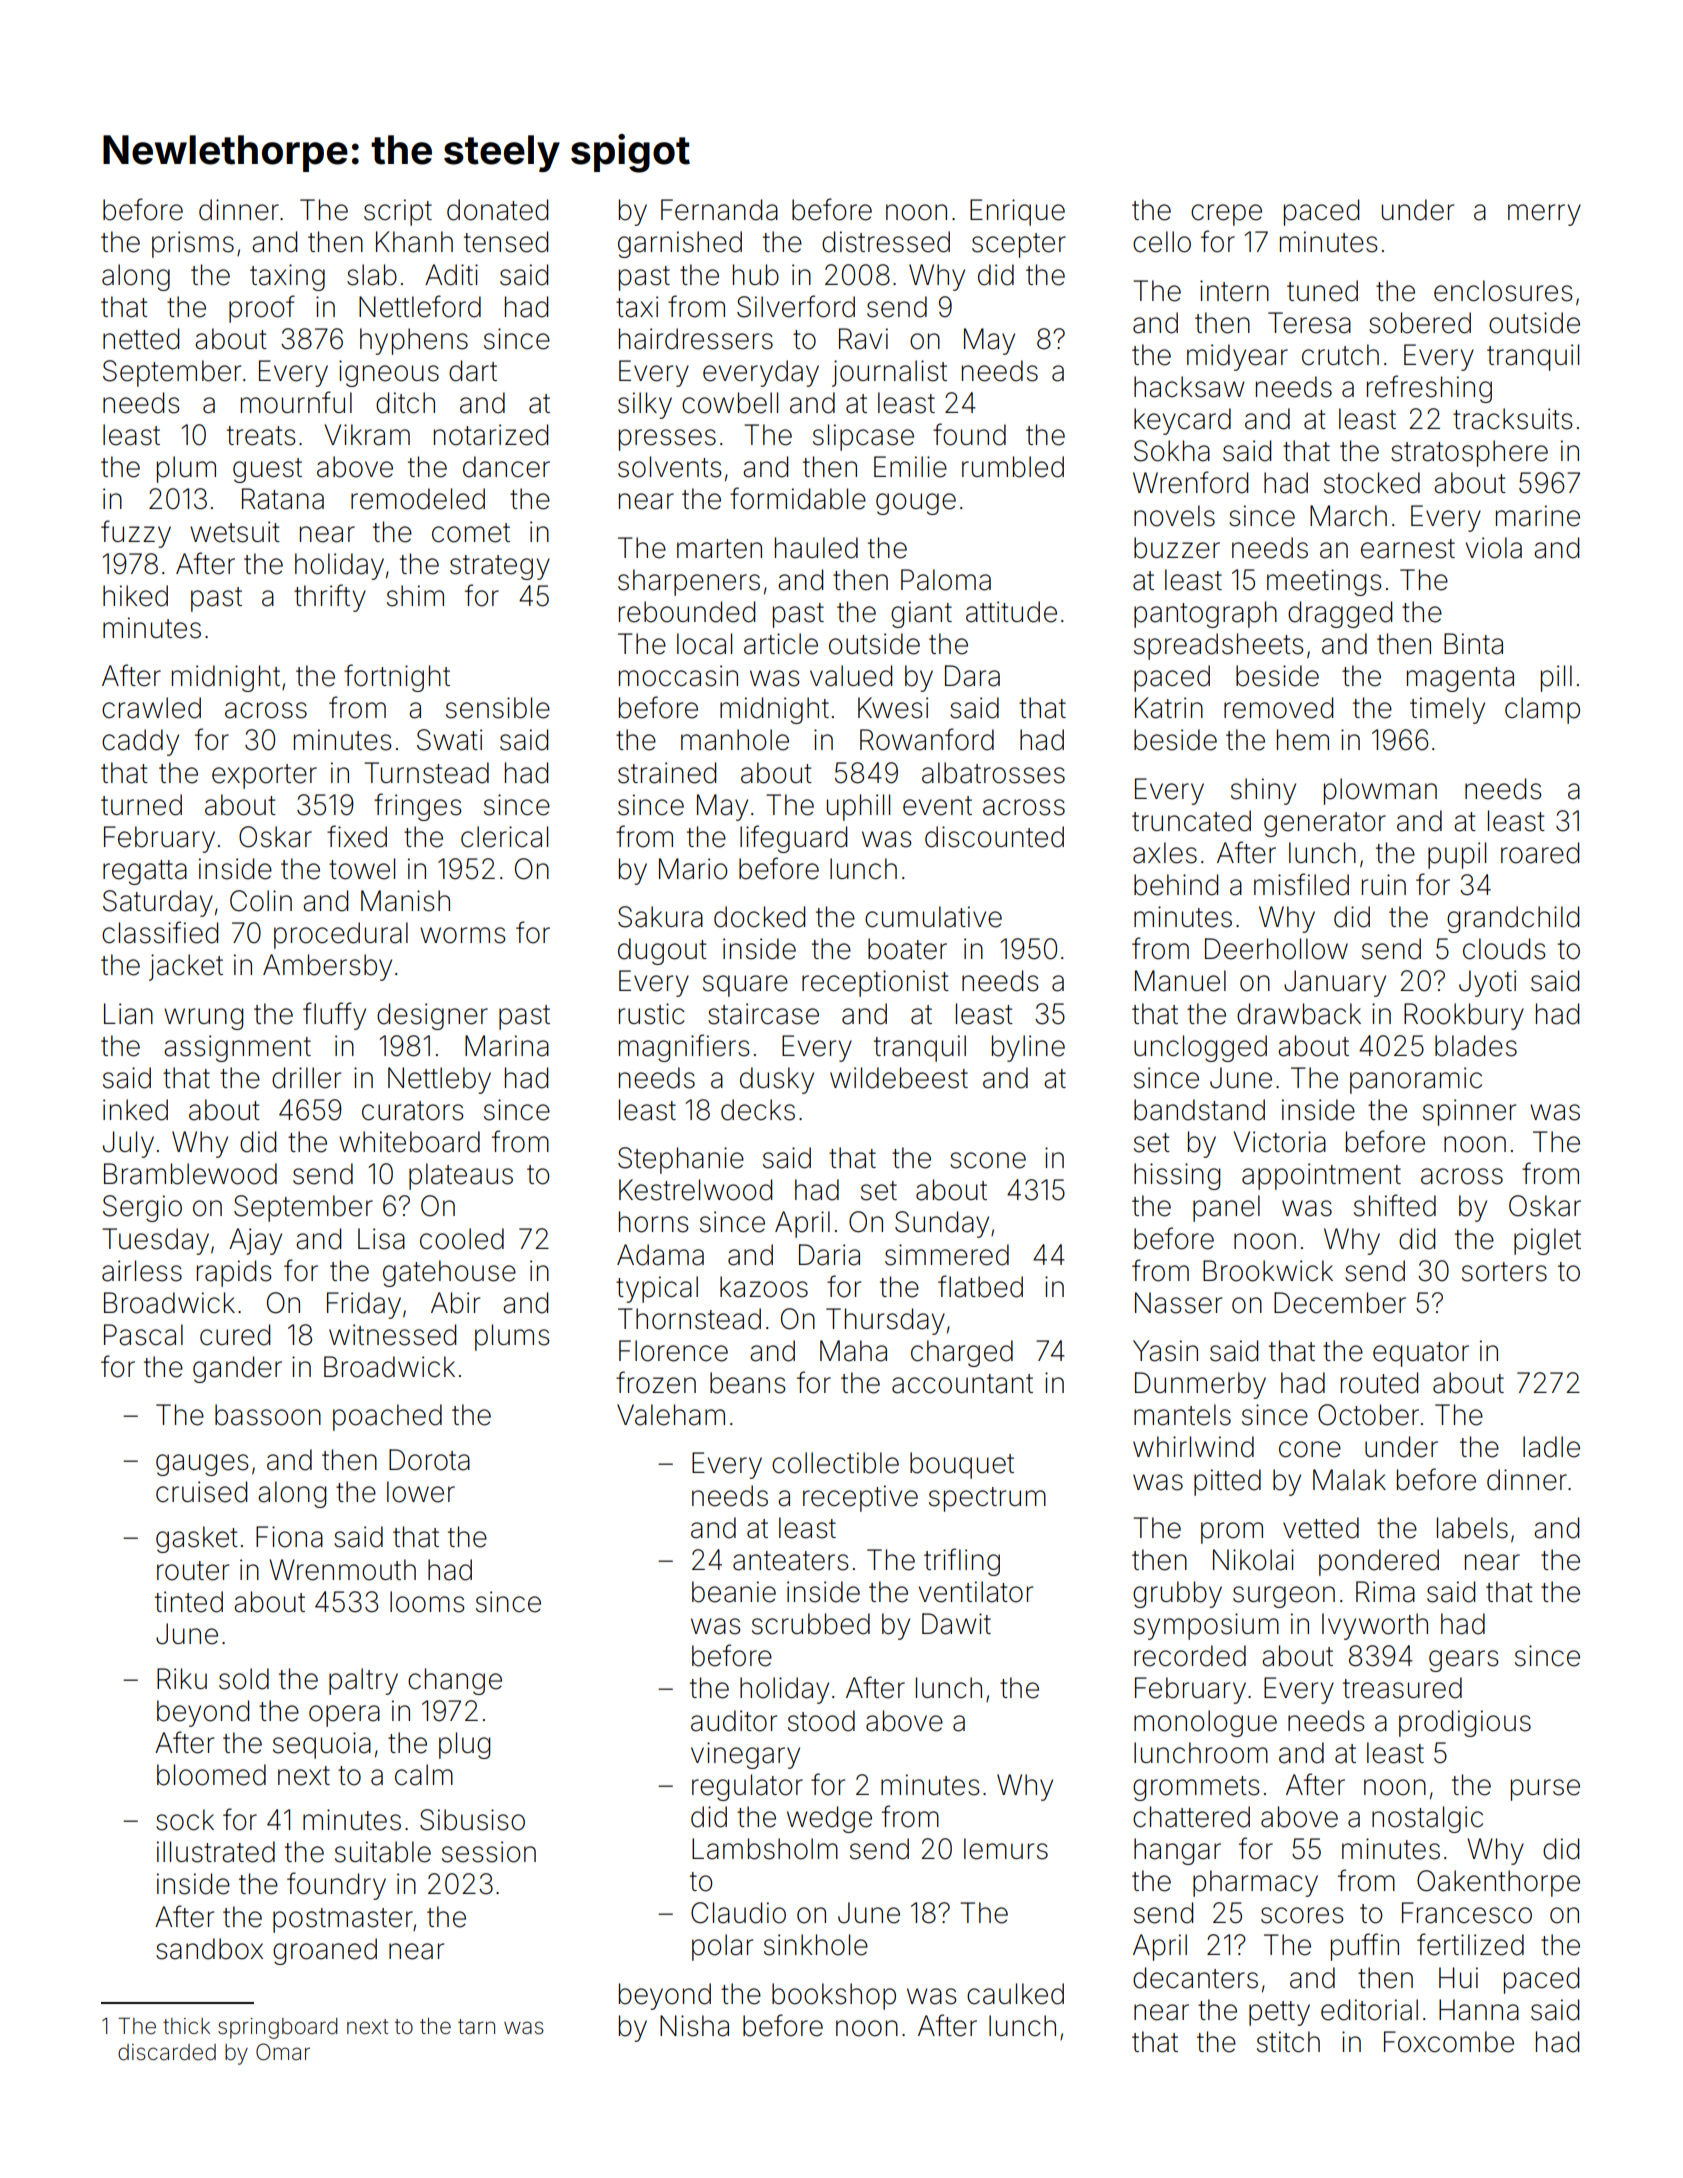 The height and width of the page is (2178, 1683). What do you see at coordinates (1421, 1354) in the page?
I see `equator` at bounding box center [1421, 1354].
